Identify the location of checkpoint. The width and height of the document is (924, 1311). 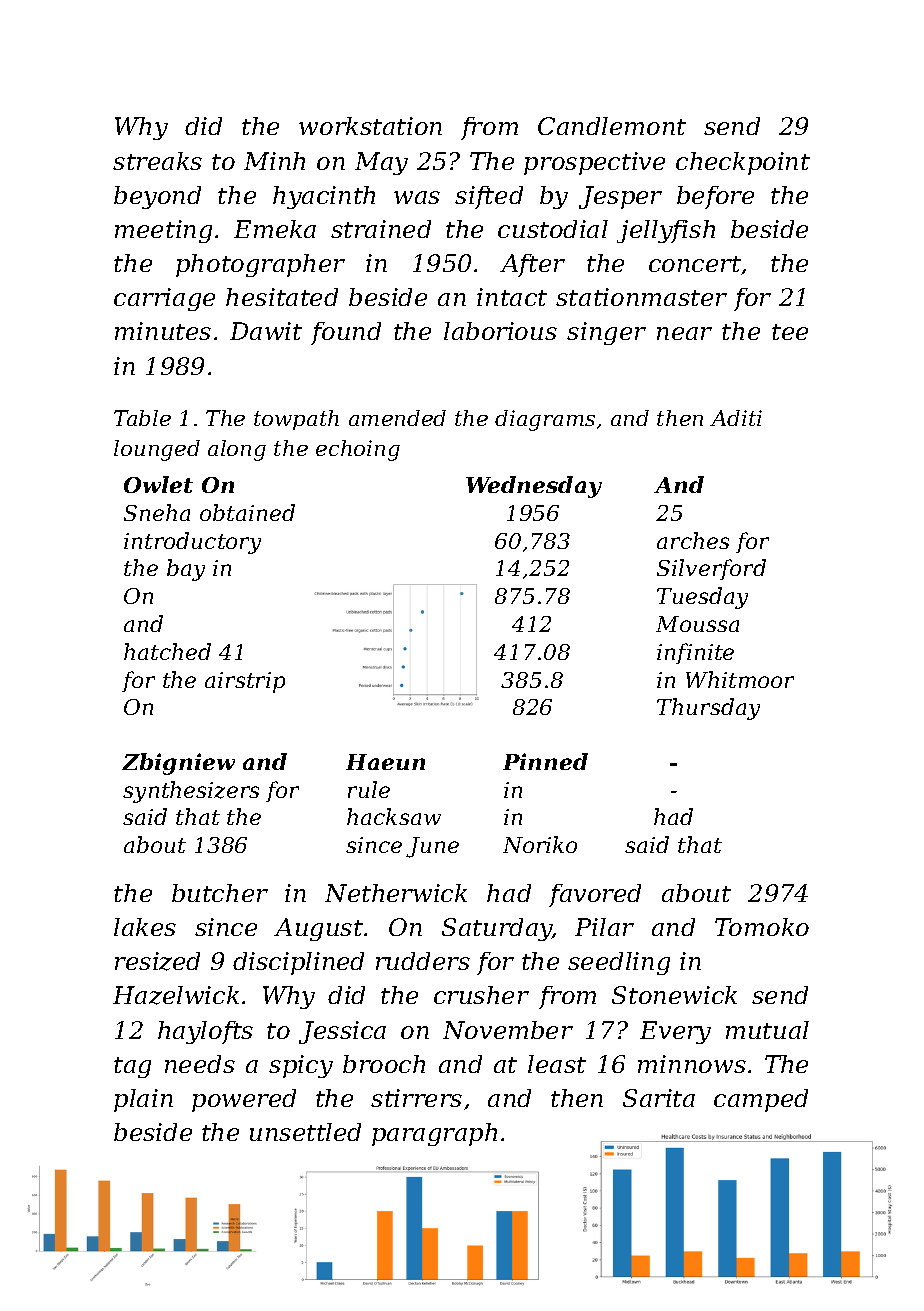
(743, 163).
